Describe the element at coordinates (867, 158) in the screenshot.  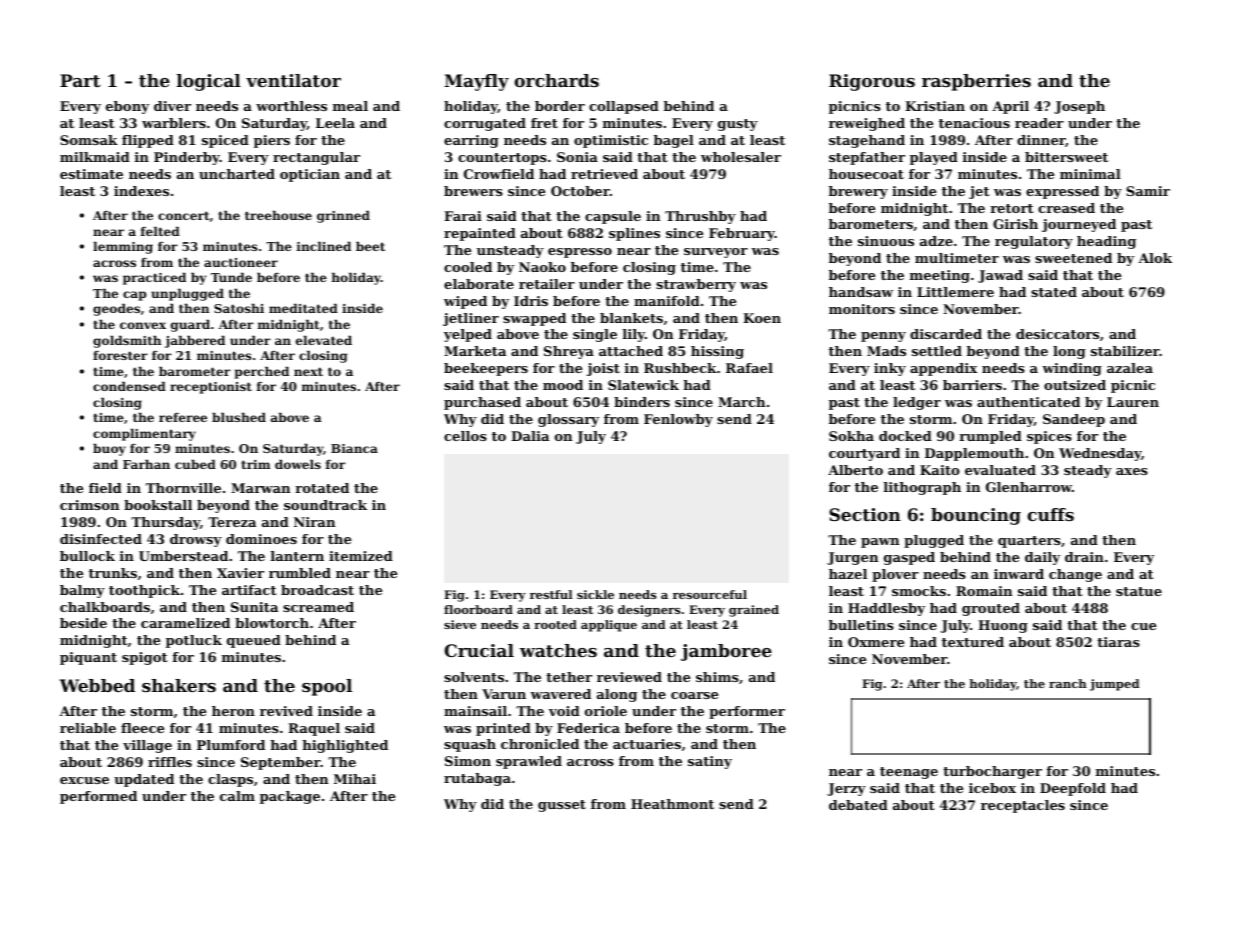
I see `stepfather` at that location.
